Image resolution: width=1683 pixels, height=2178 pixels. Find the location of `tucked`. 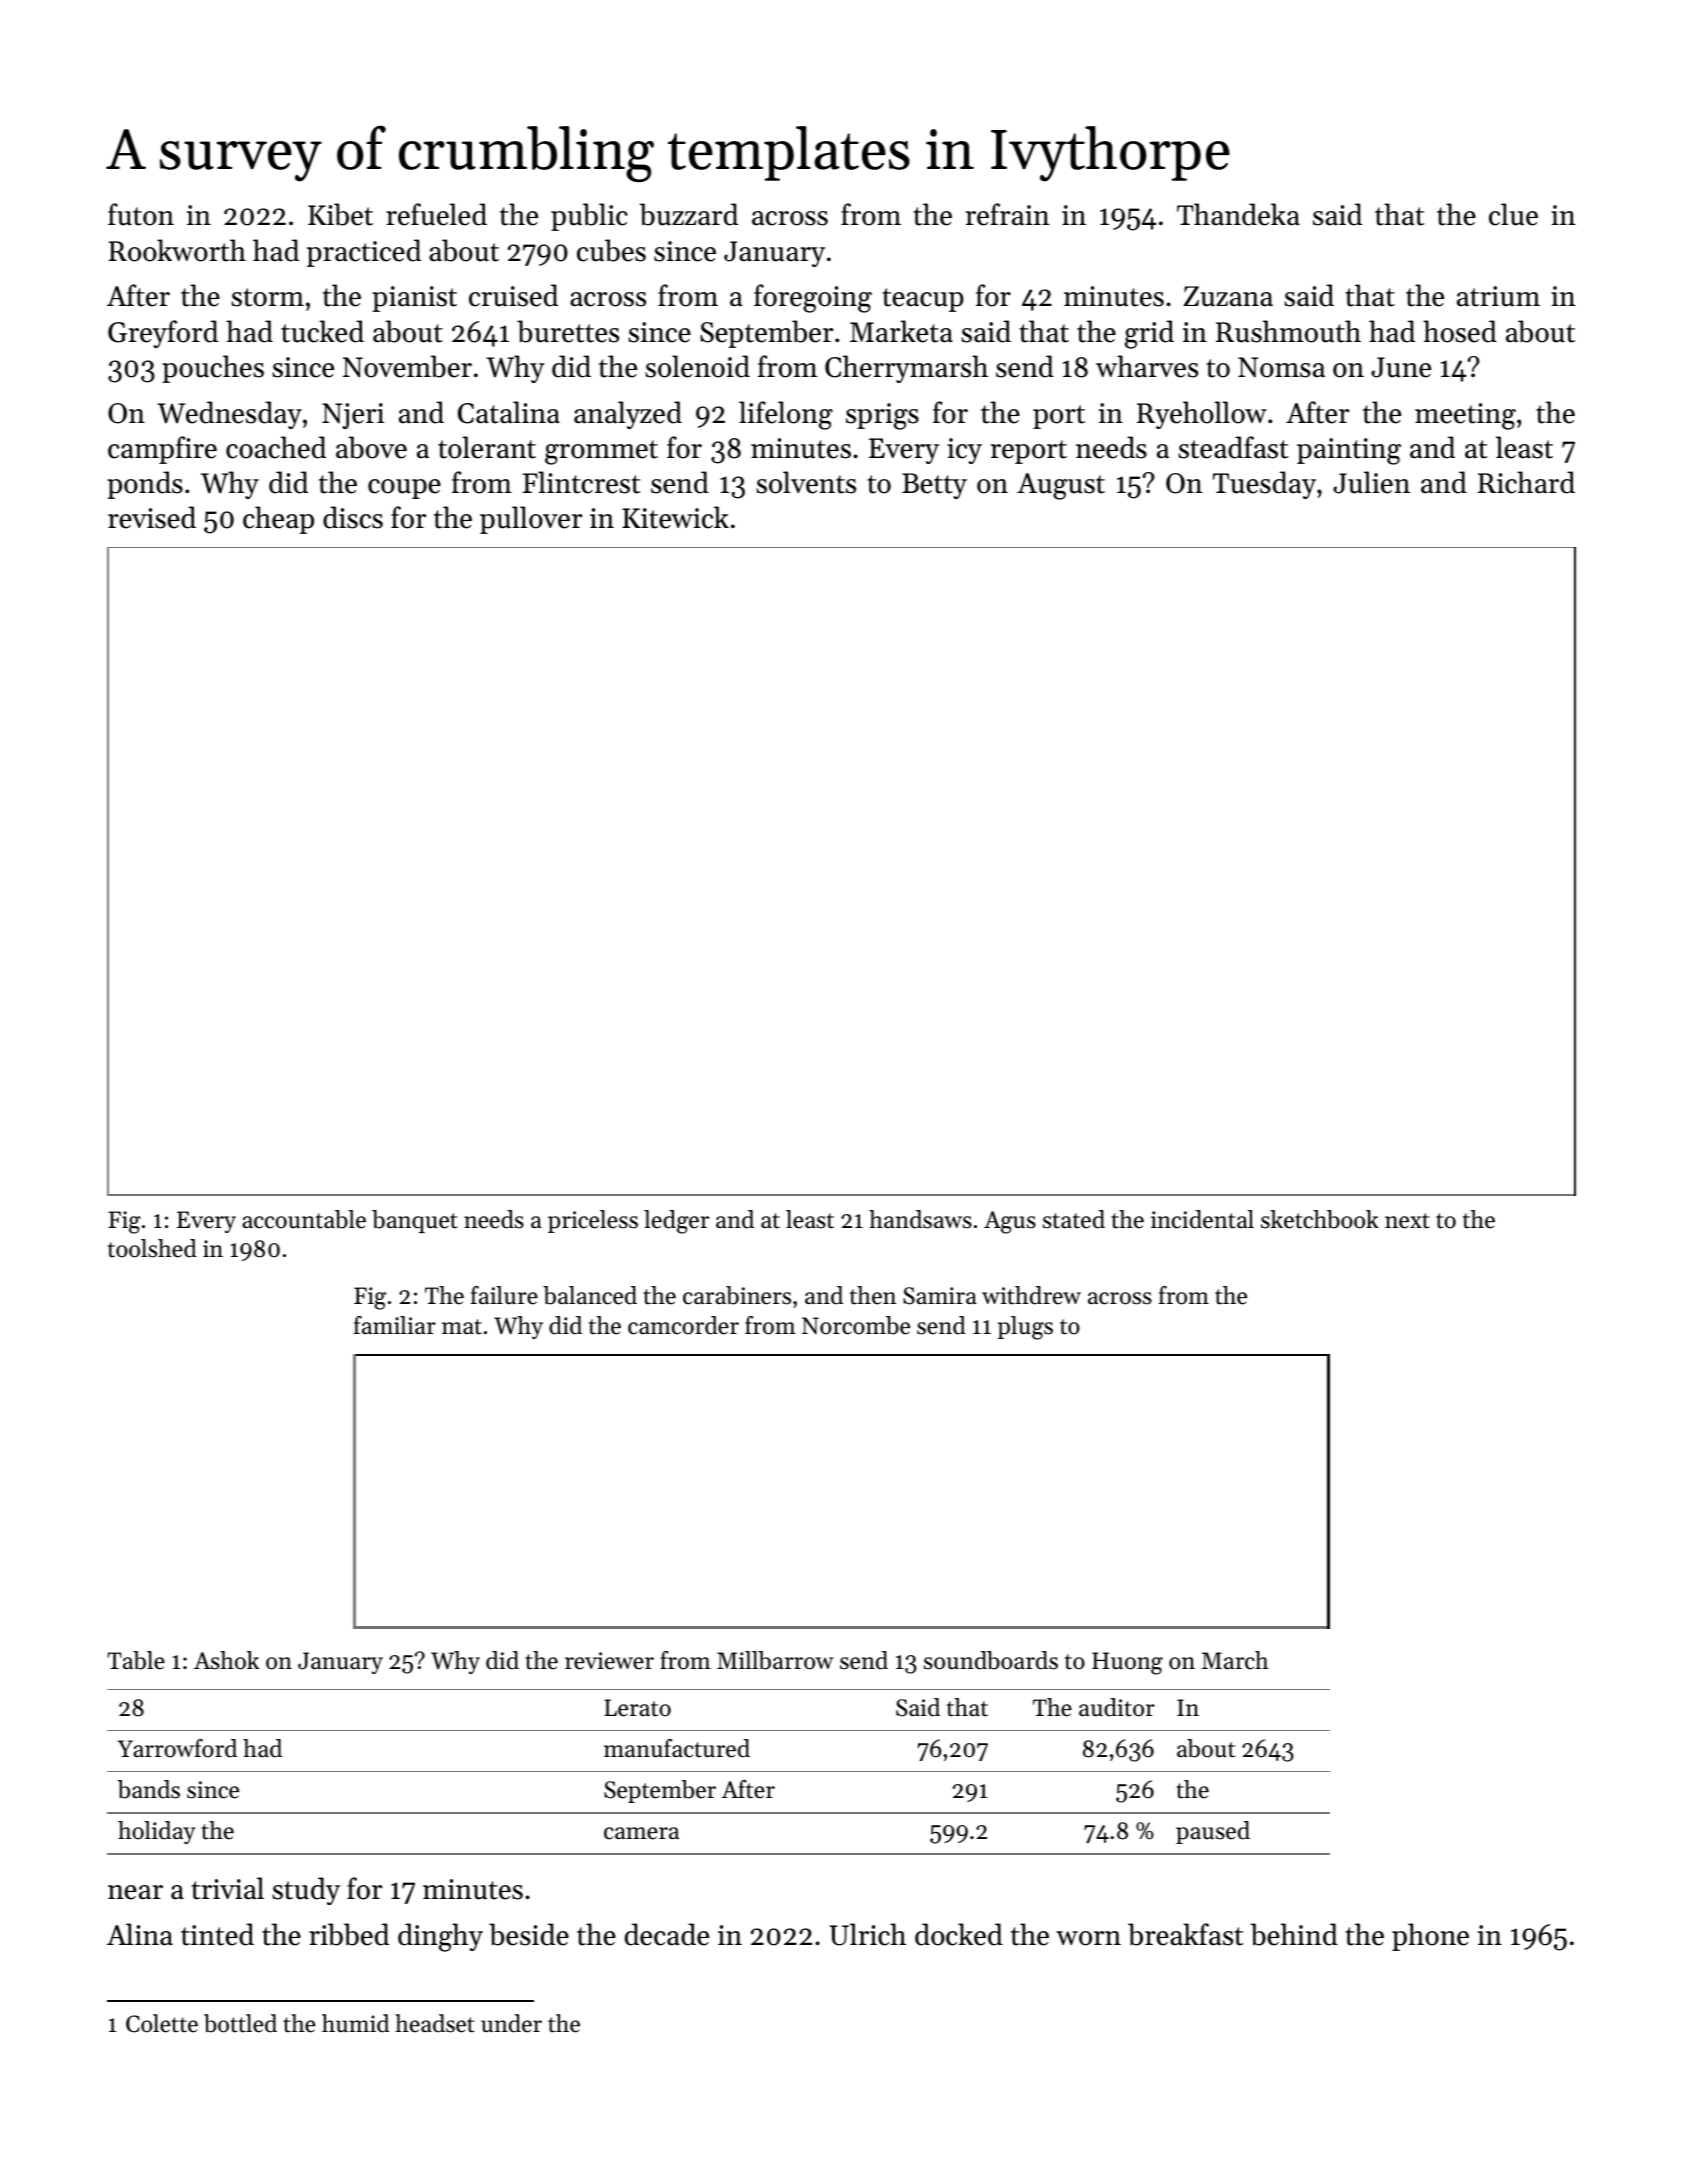

tucked is located at coordinates (322, 331).
